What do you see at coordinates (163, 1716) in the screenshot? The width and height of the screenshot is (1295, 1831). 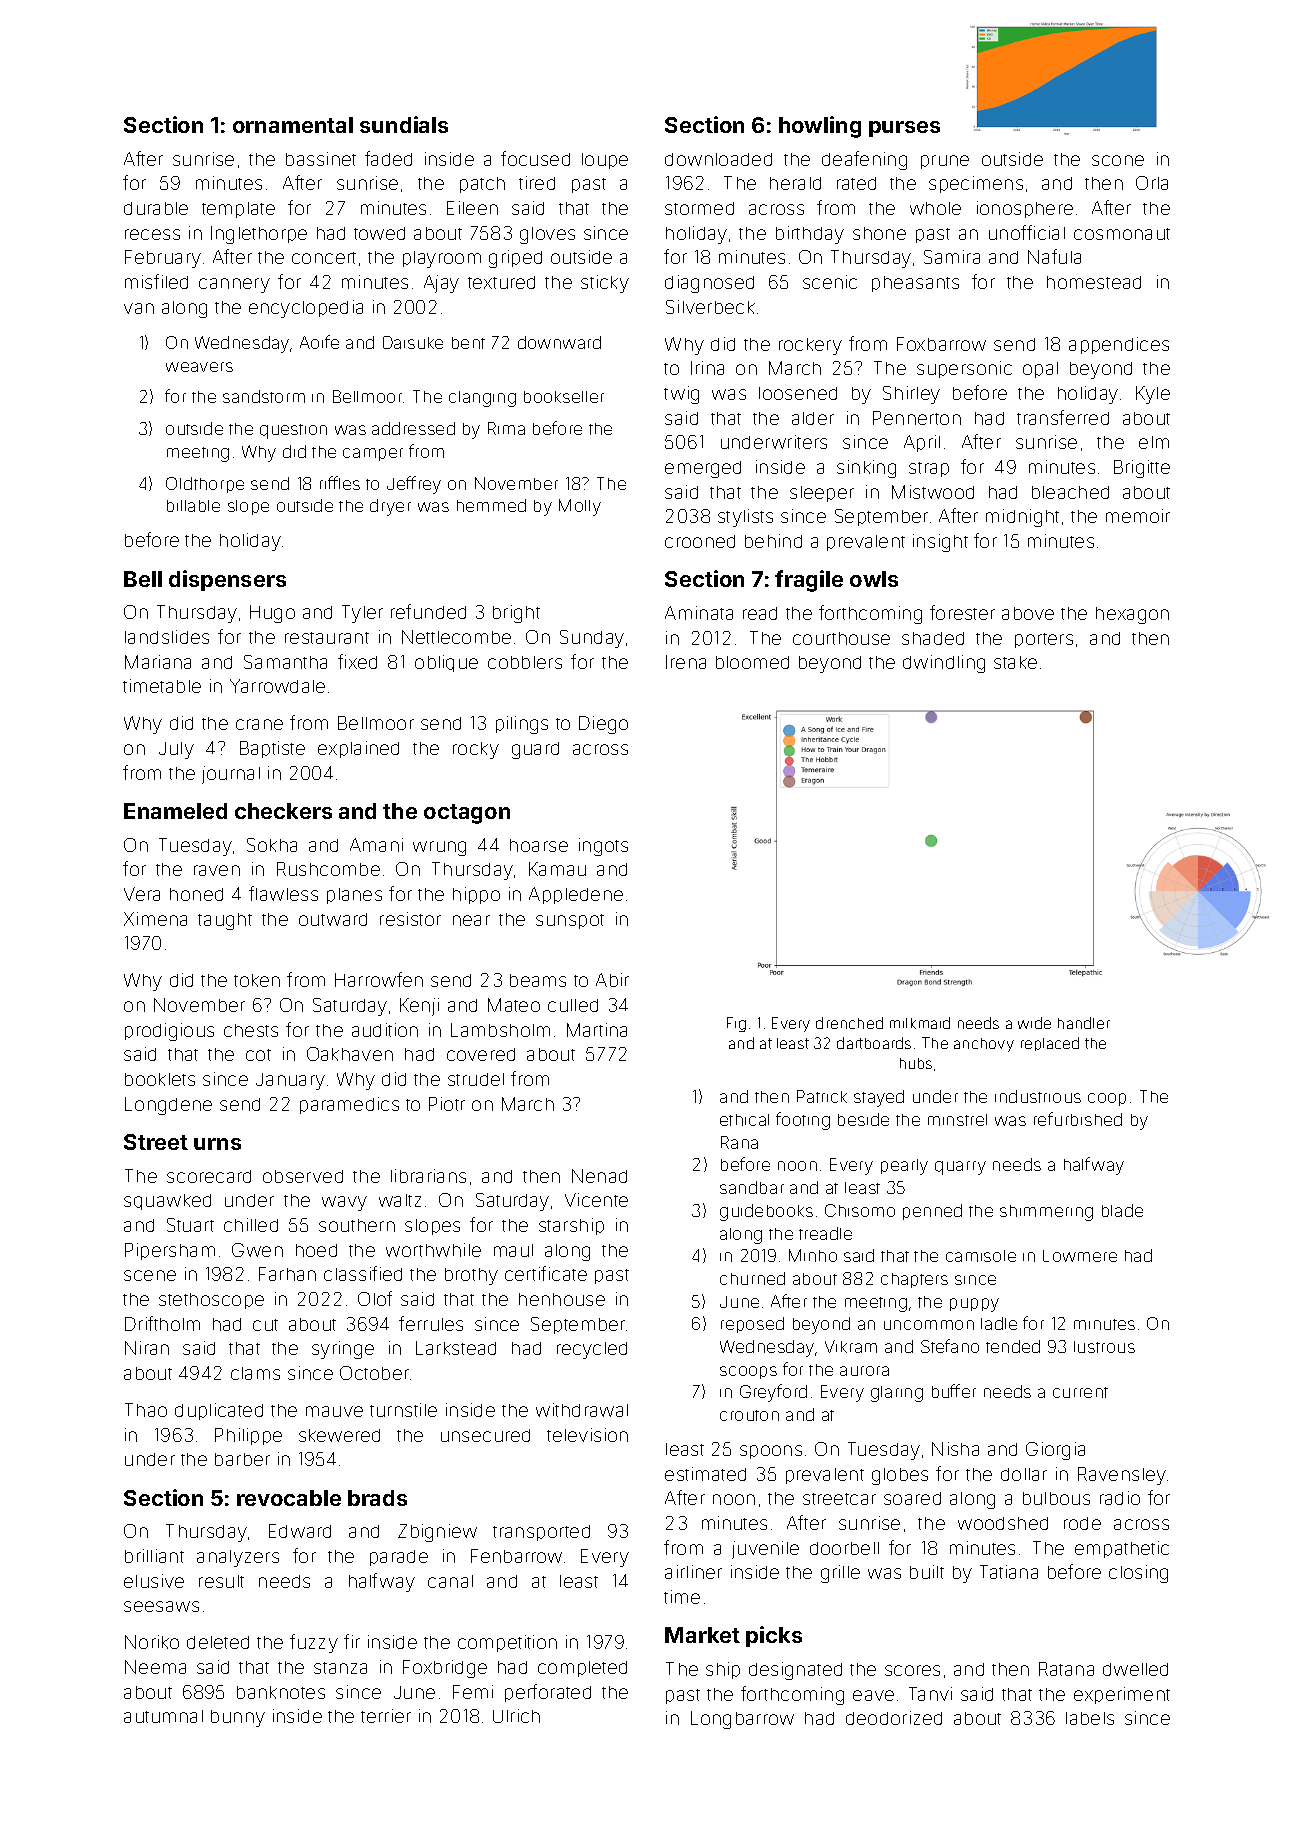 I see `autumnal` at bounding box center [163, 1716].
